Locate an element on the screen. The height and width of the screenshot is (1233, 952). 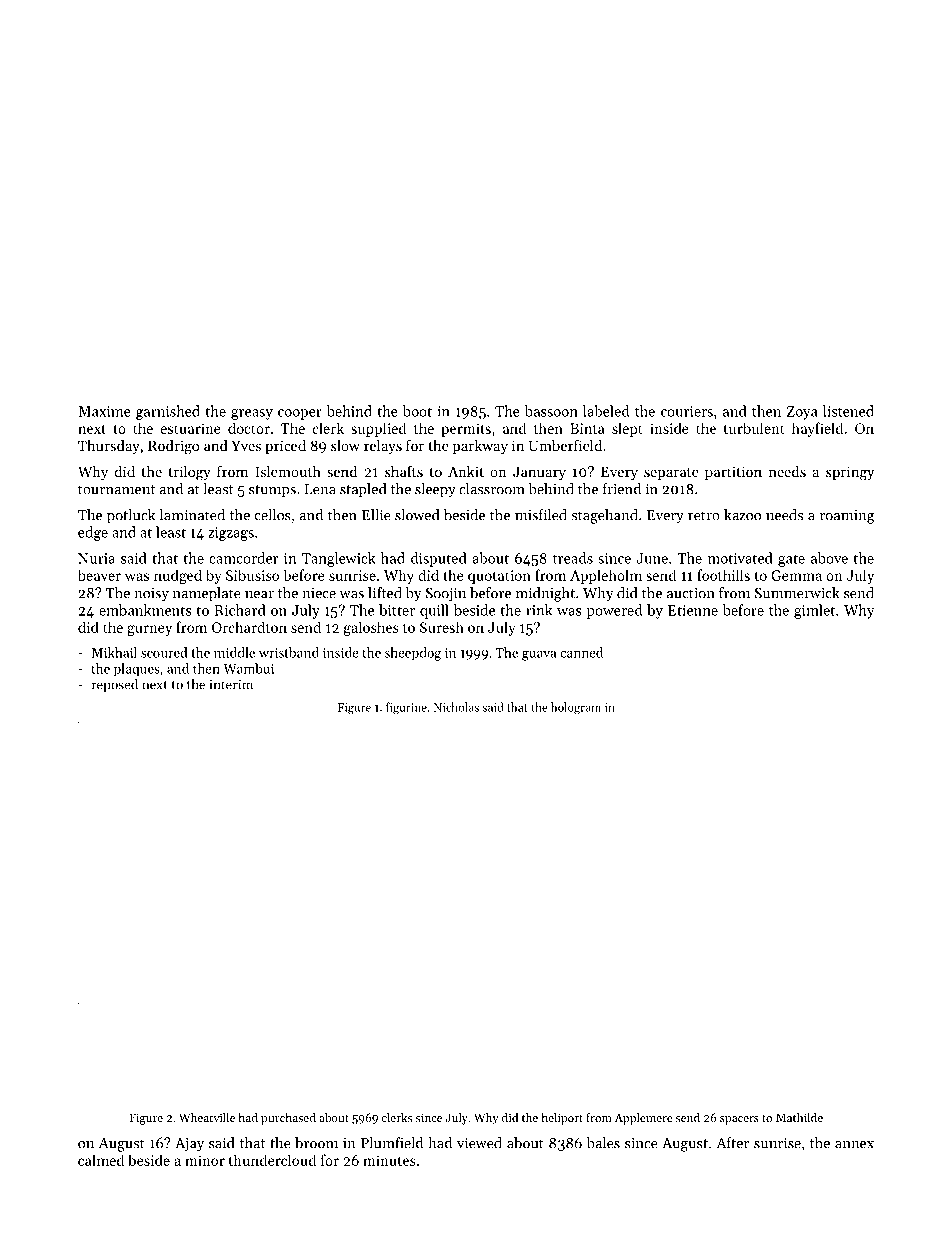
heliport is located at coordinates (562, 1119).
